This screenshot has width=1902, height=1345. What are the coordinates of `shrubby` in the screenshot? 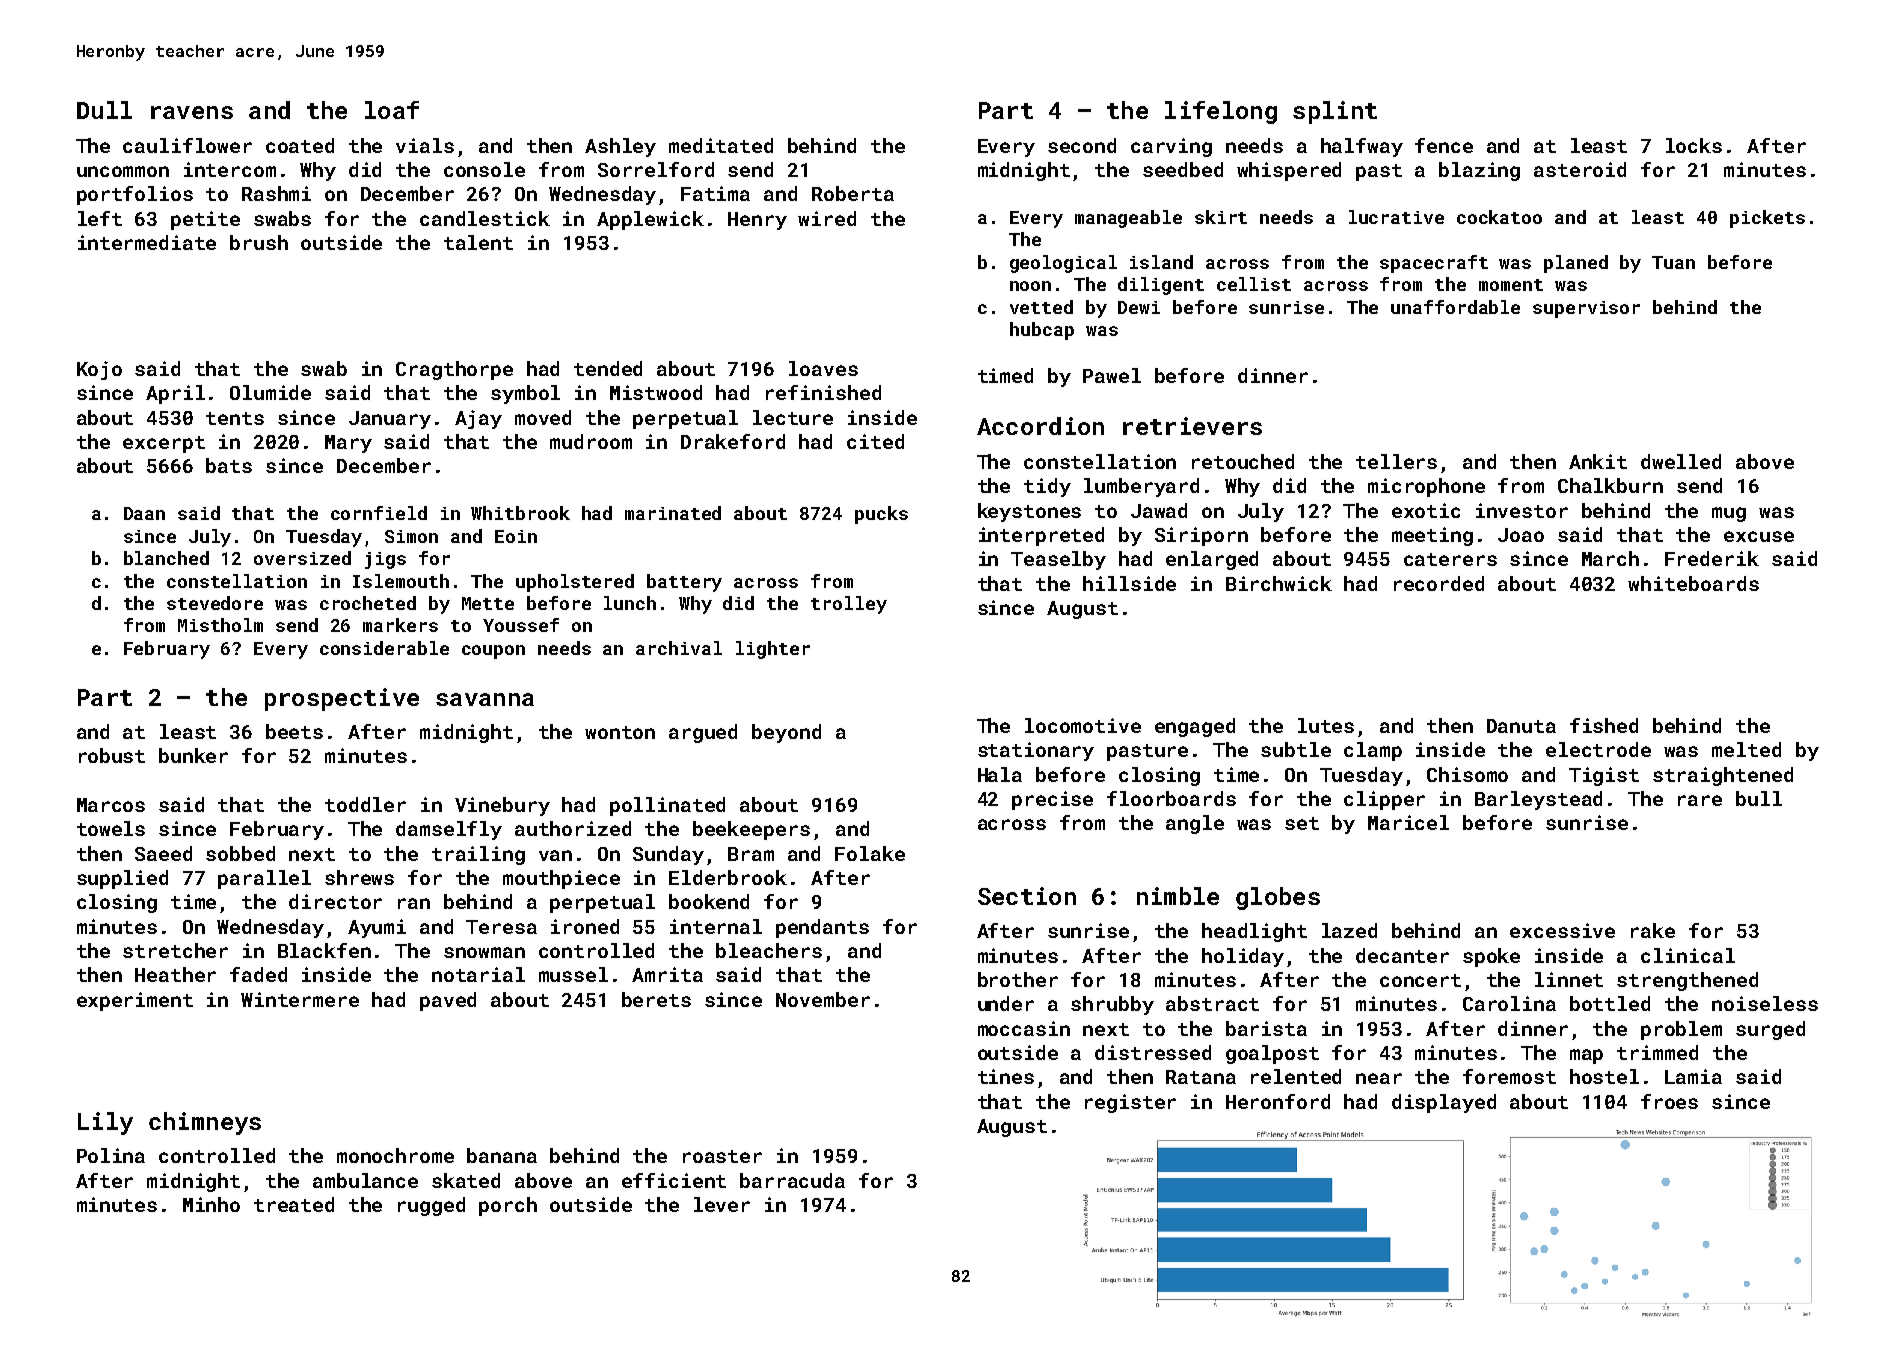 It's located at (1112, 1005).
